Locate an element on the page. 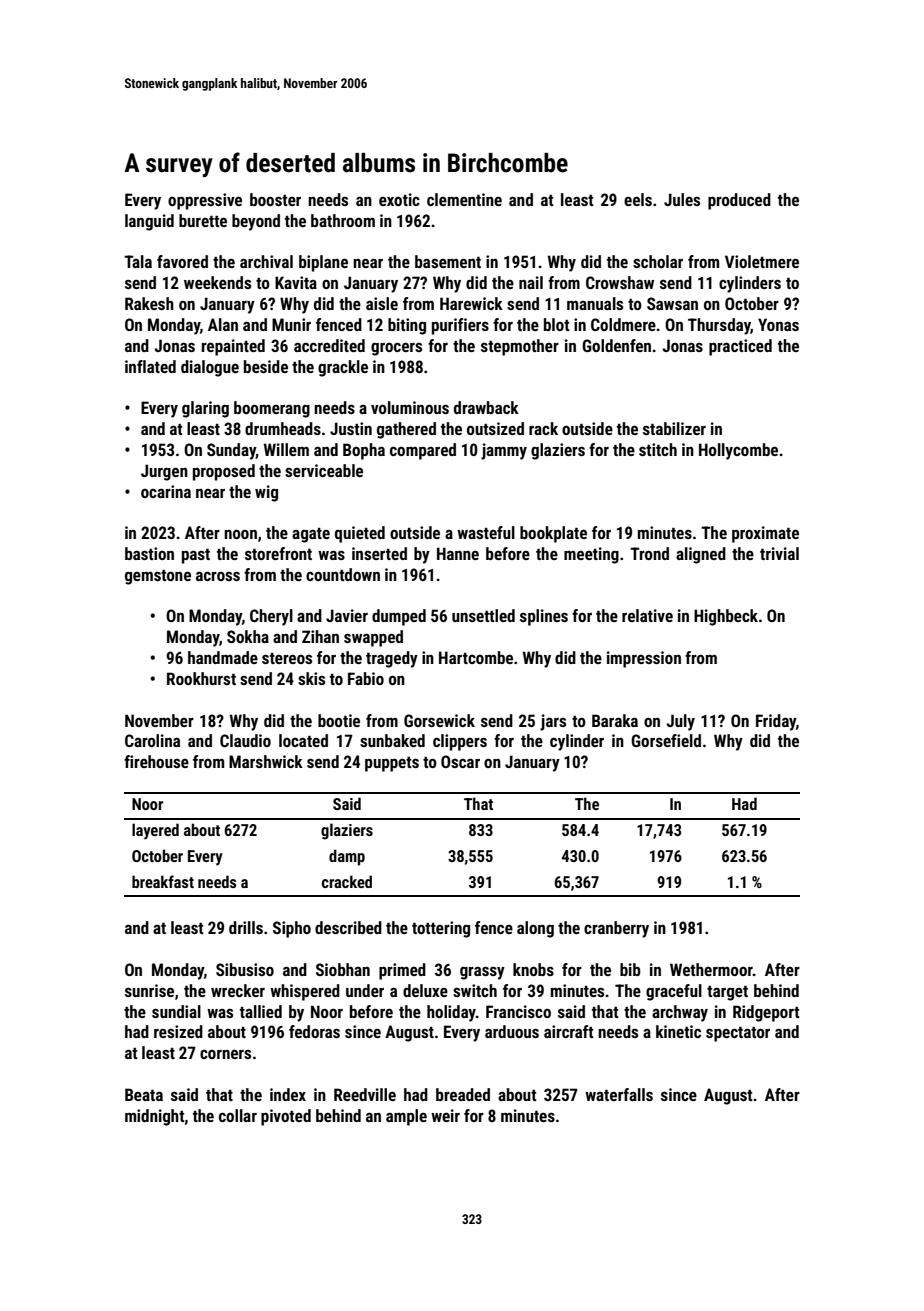  Highbeck is located at coordinates (726, 617).
